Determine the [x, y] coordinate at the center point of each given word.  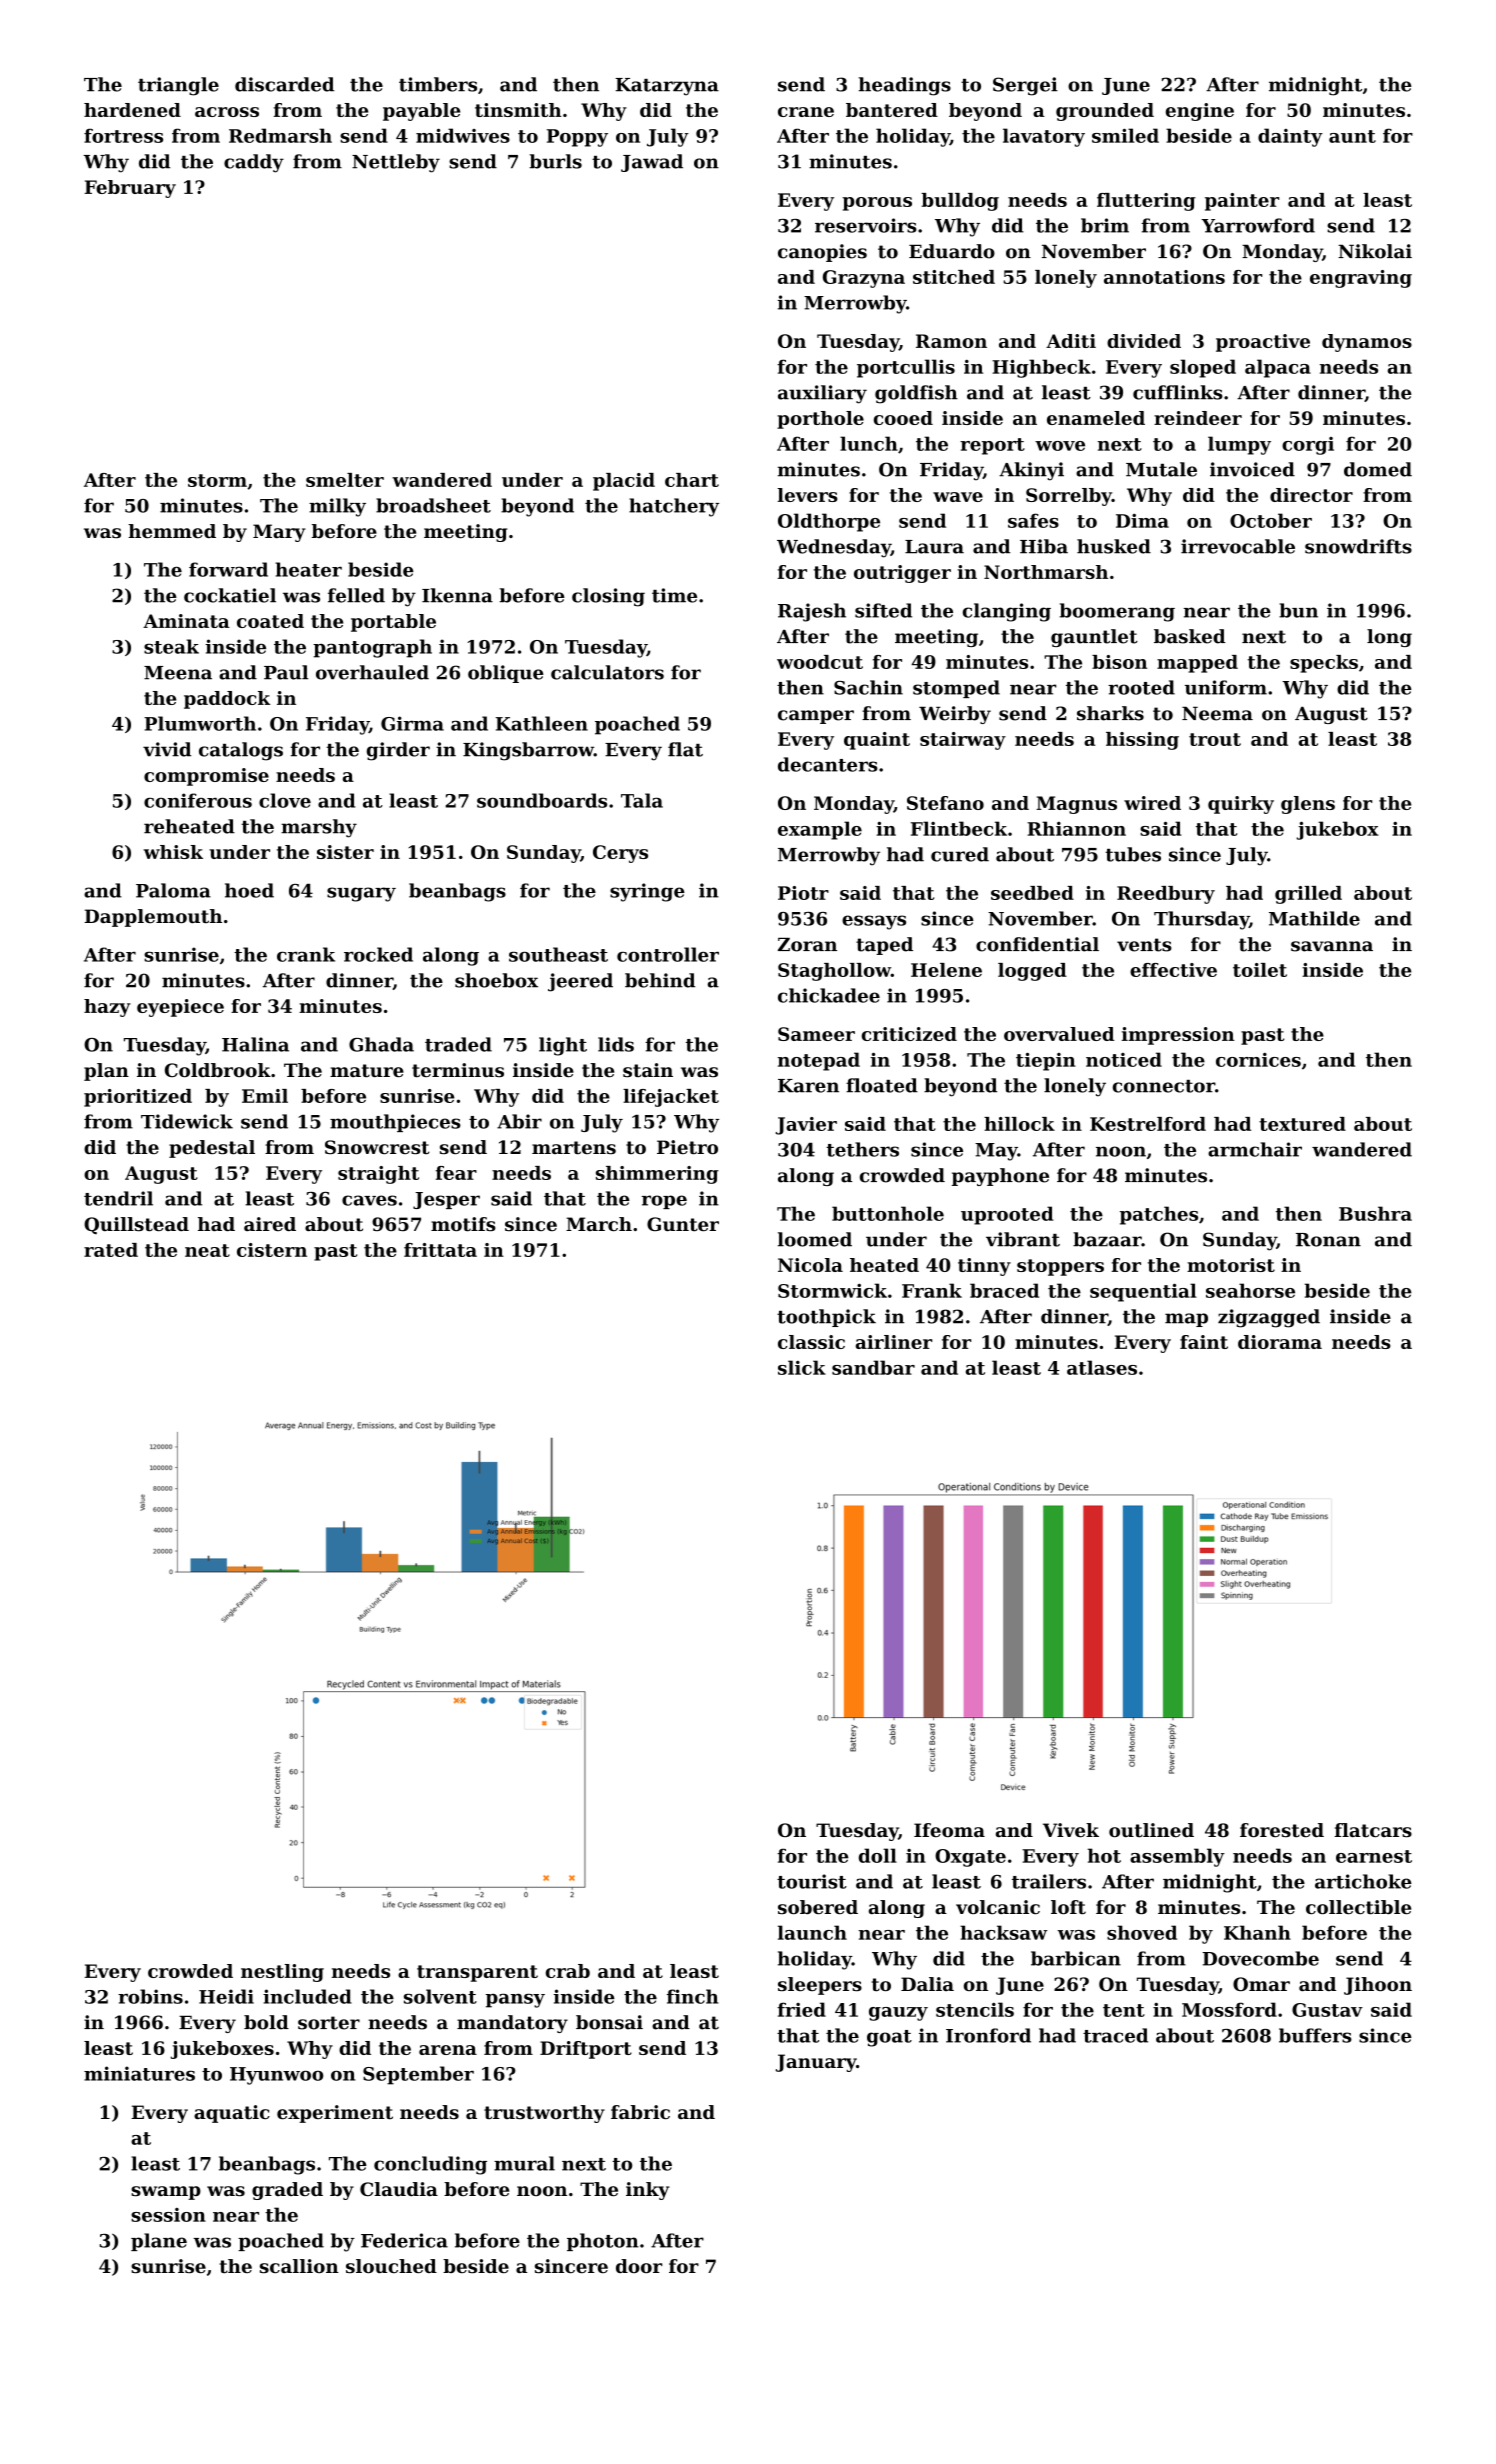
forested [1282, 1830]
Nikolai [1375, 251]
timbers [438, 84]
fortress [123, 135]
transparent [477, 1973]
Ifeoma [949, 1830]
